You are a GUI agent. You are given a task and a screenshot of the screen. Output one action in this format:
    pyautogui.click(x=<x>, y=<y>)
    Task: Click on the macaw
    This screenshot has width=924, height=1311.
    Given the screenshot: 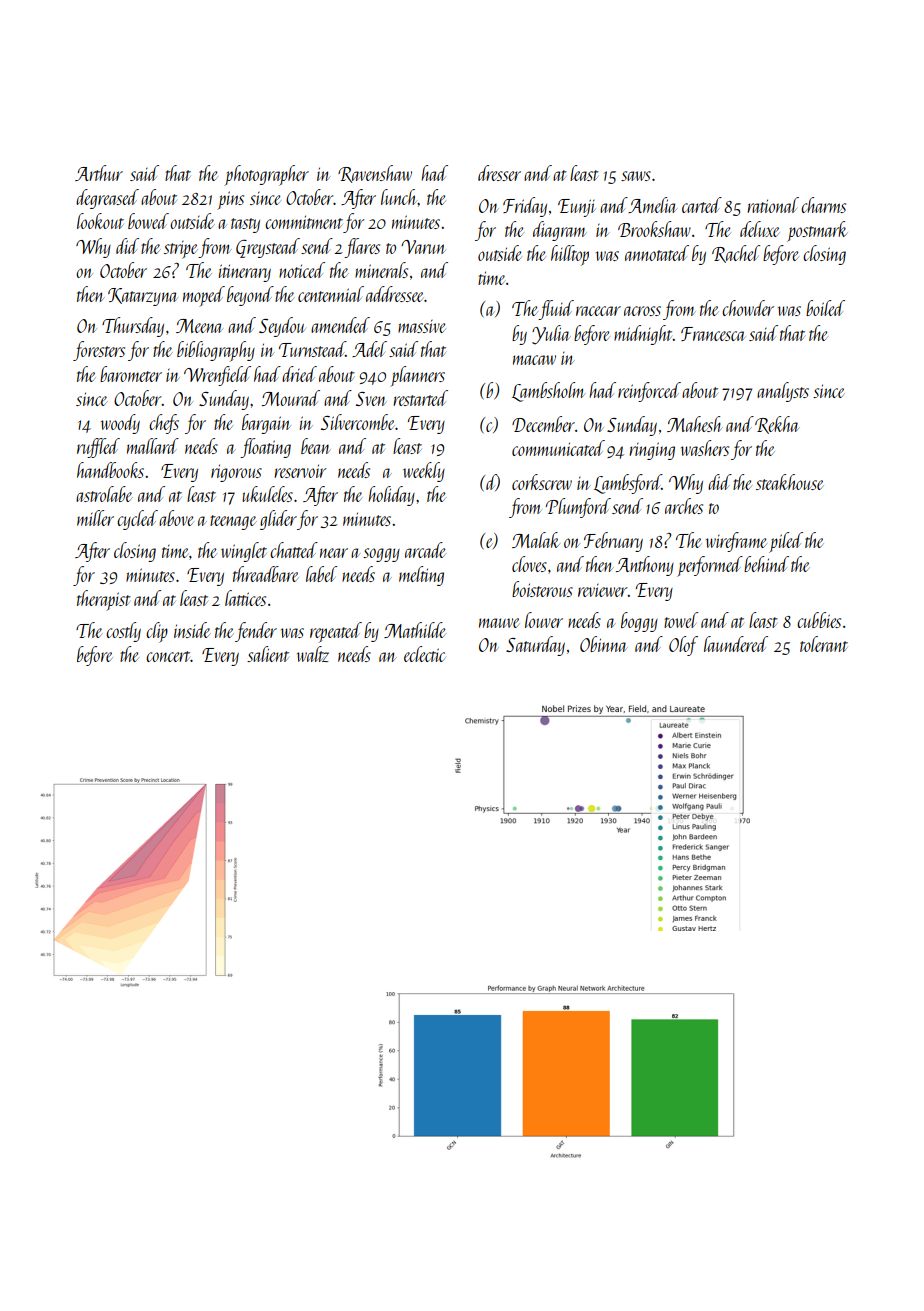 What is the action you would take?
    pyautogui.click(x=534, y=360)
